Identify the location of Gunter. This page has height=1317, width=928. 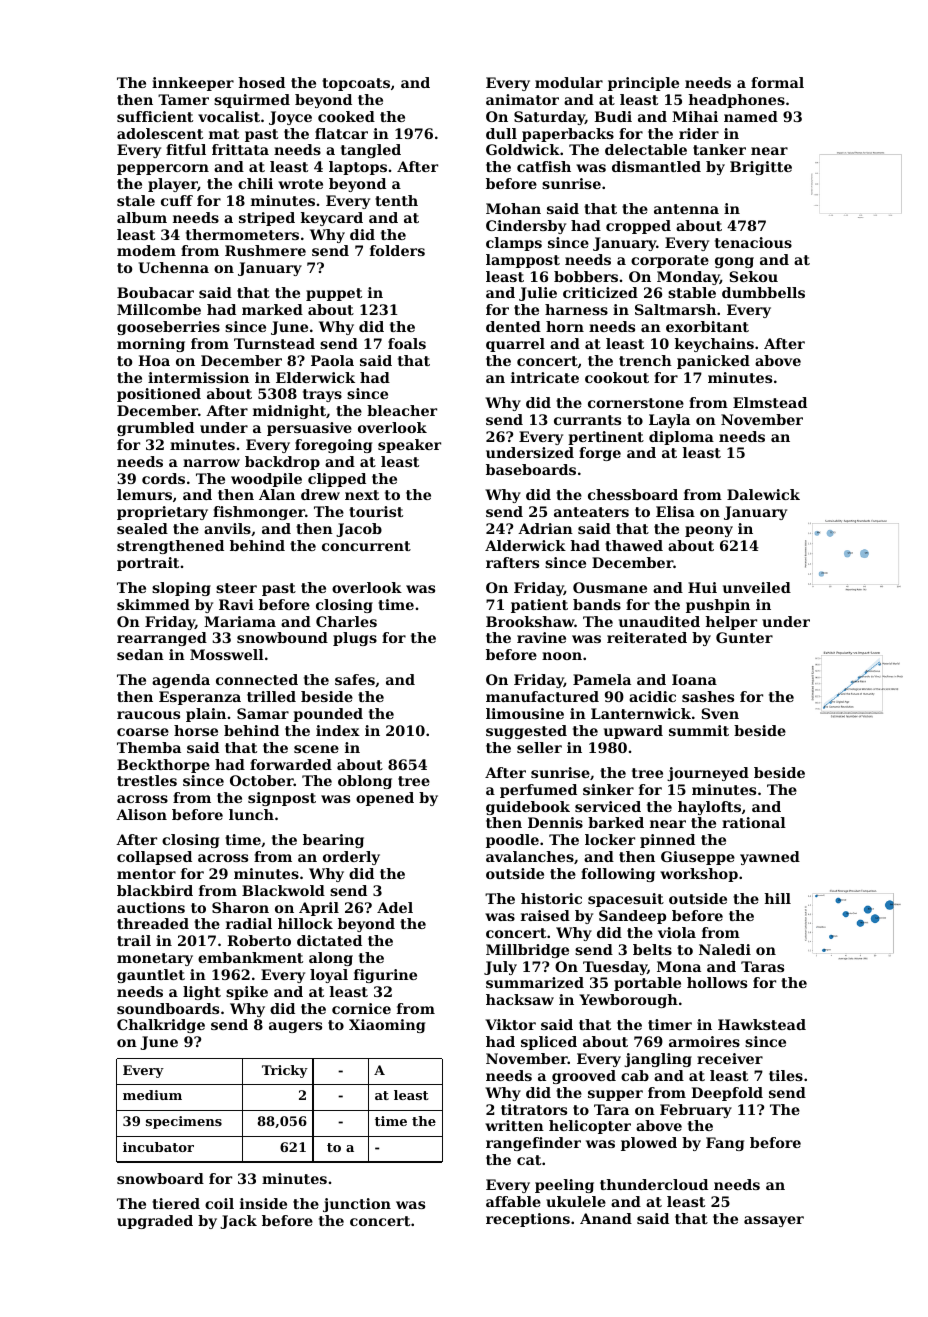
(744, 637).
